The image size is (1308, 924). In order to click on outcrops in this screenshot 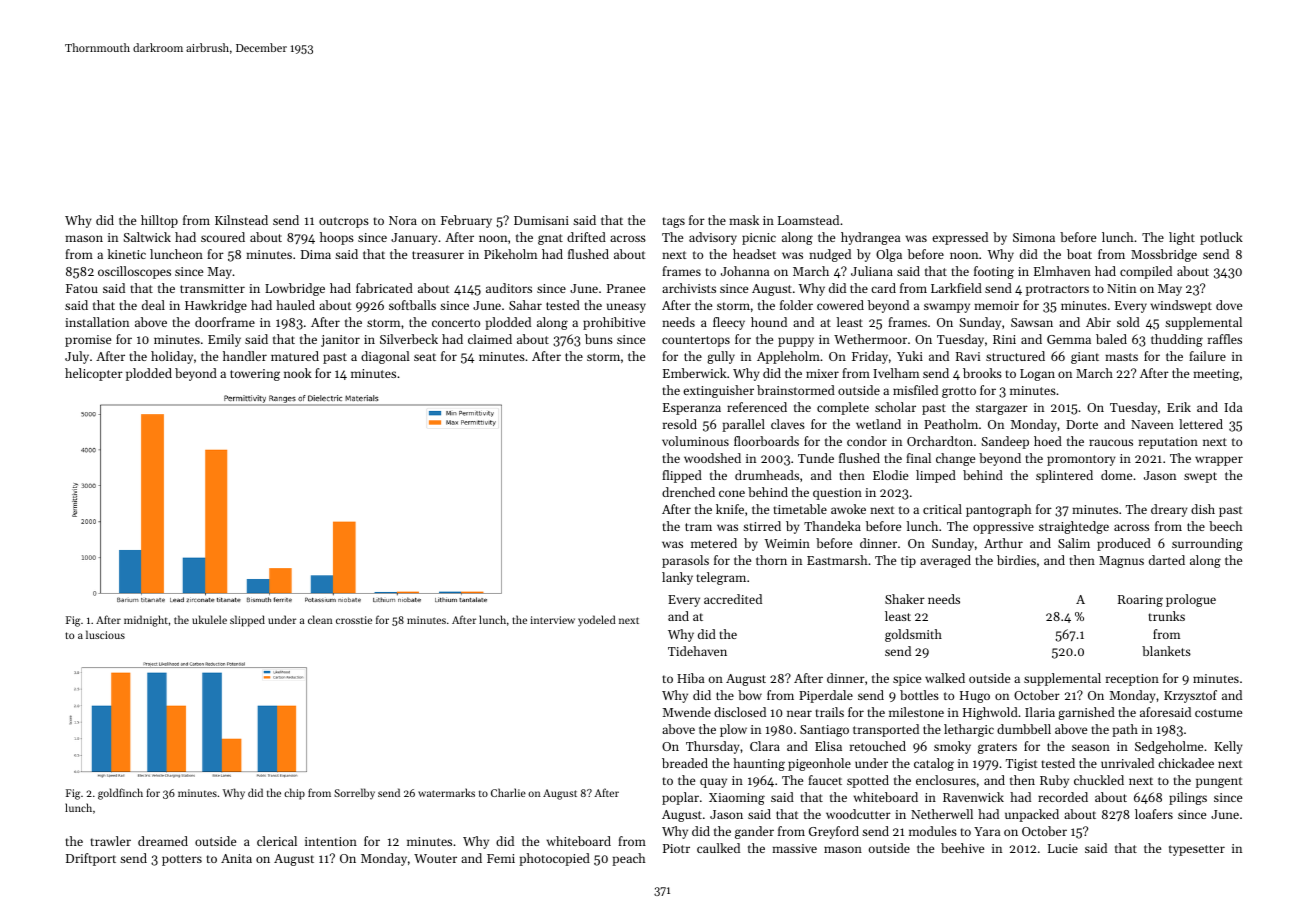, I will do `click(344, 222)`.
